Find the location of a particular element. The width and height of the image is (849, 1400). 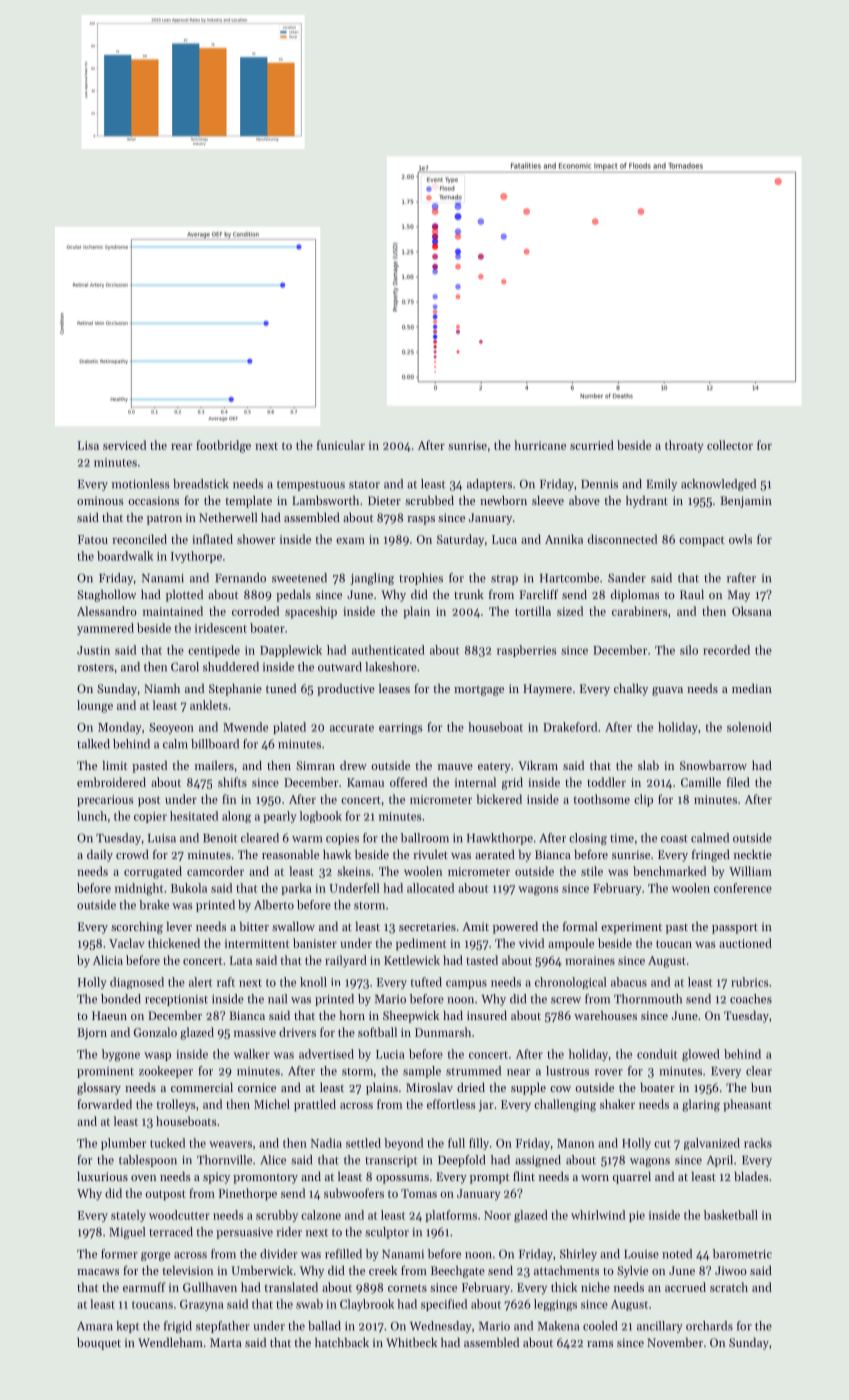

throaty is located at coordinates (684, 446).
